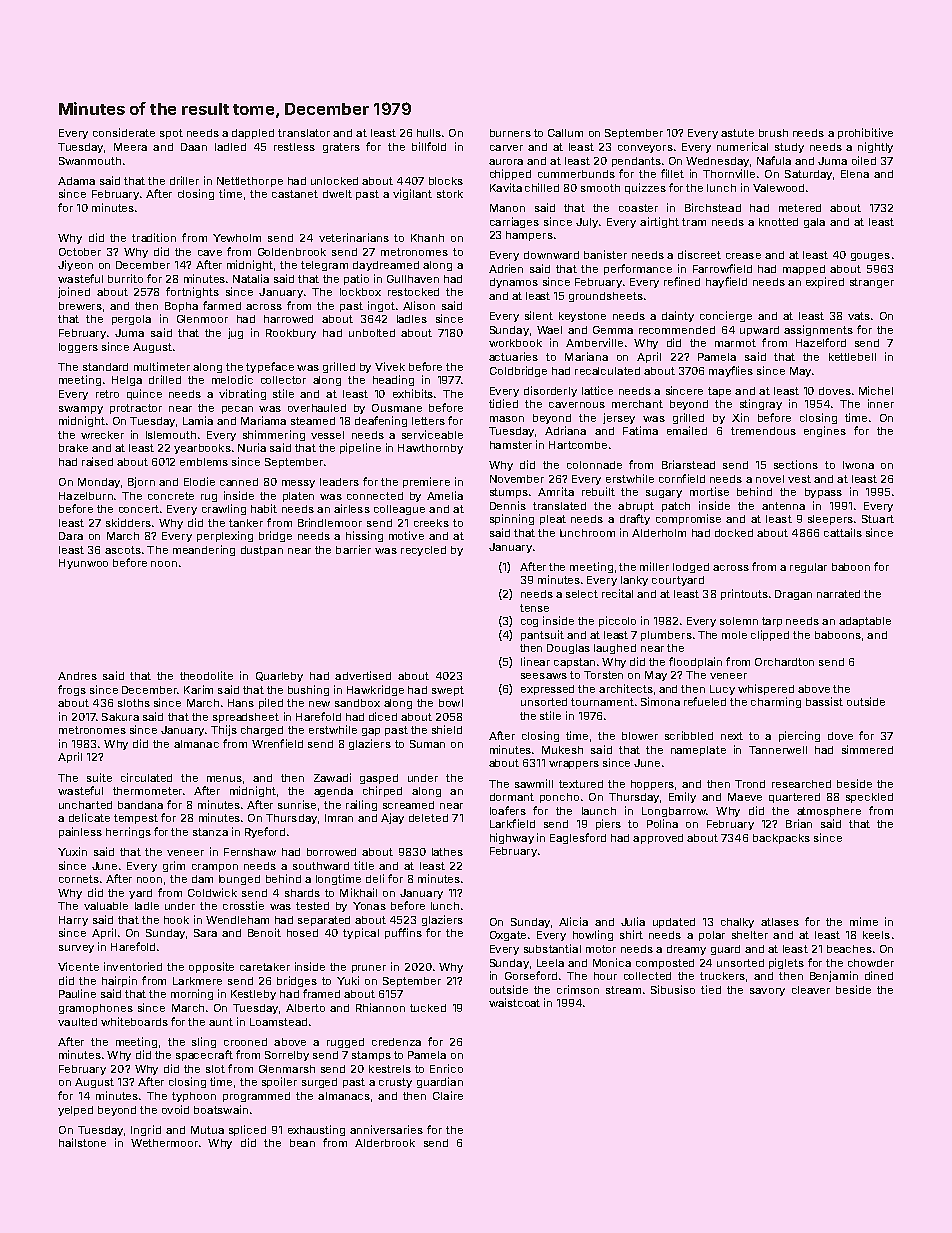 The height and width of the image is (1233, 952). I want to click on Mikhail, so click(358, 892).
